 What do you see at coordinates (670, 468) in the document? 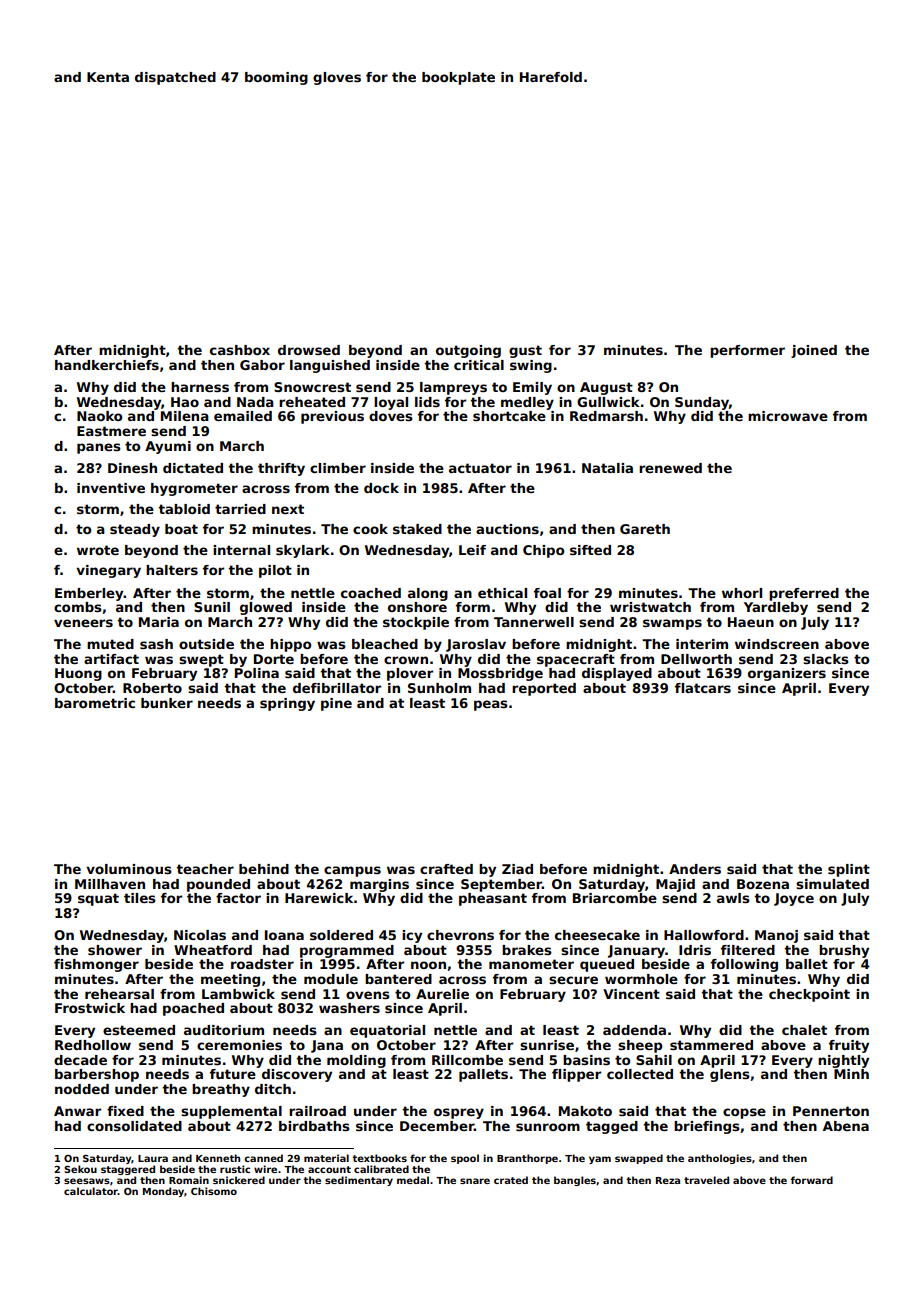
I see `renewed` at bounding box center [670, 468].
